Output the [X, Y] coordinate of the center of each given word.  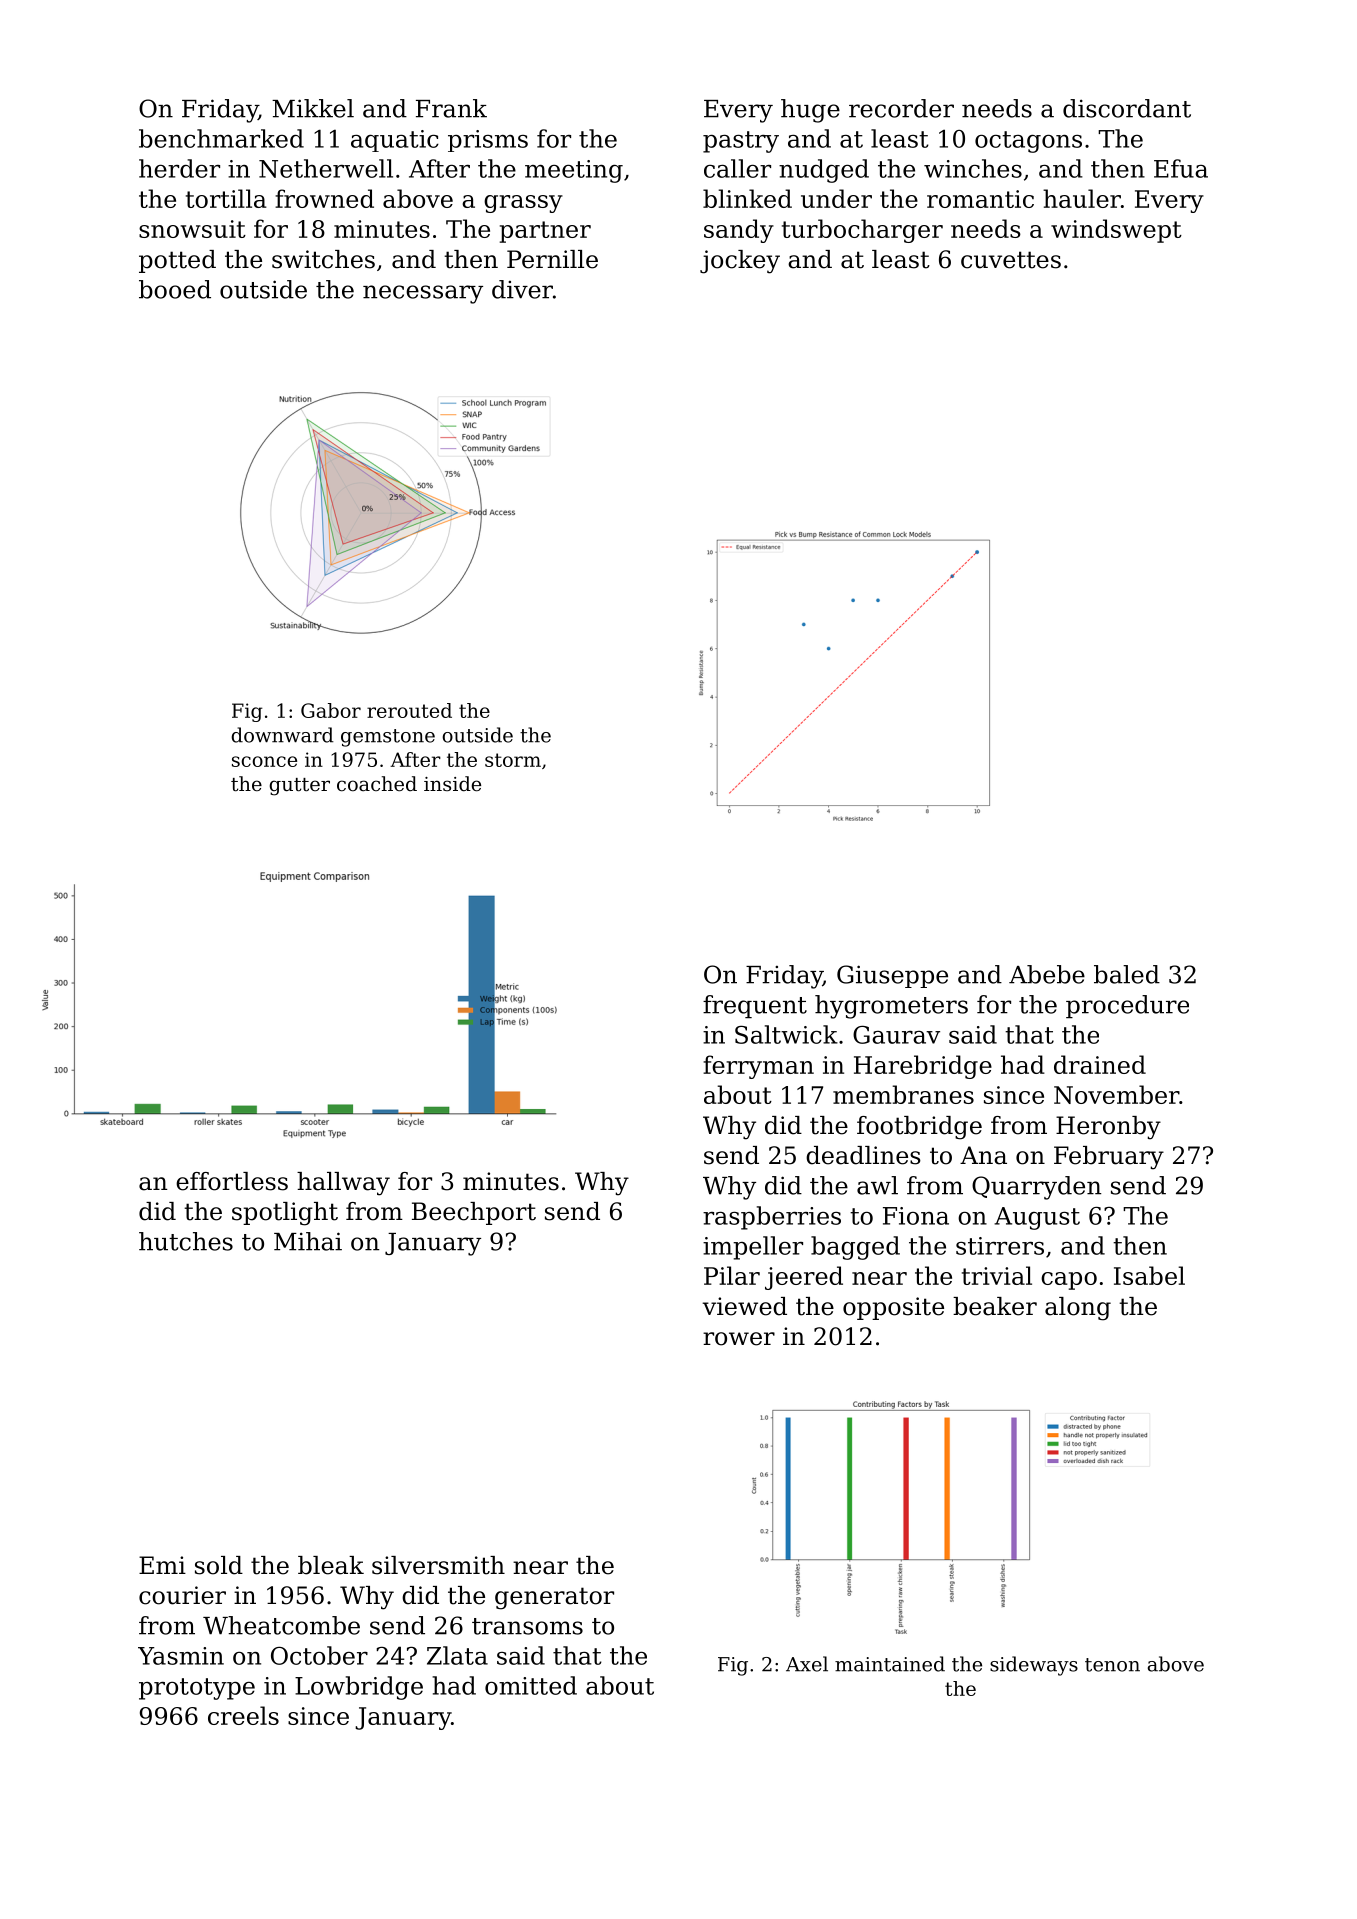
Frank [451, 108]
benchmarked [221, 138]
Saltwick [786, 1034]
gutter [299, 787]
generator [554, 1598]
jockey [740, 262]
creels [243, 1715]
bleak [331, 1565]
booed [175, 289]
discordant [1127, 108]
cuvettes [1011, 260]
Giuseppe [892, 976]
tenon [1112, 1665]
